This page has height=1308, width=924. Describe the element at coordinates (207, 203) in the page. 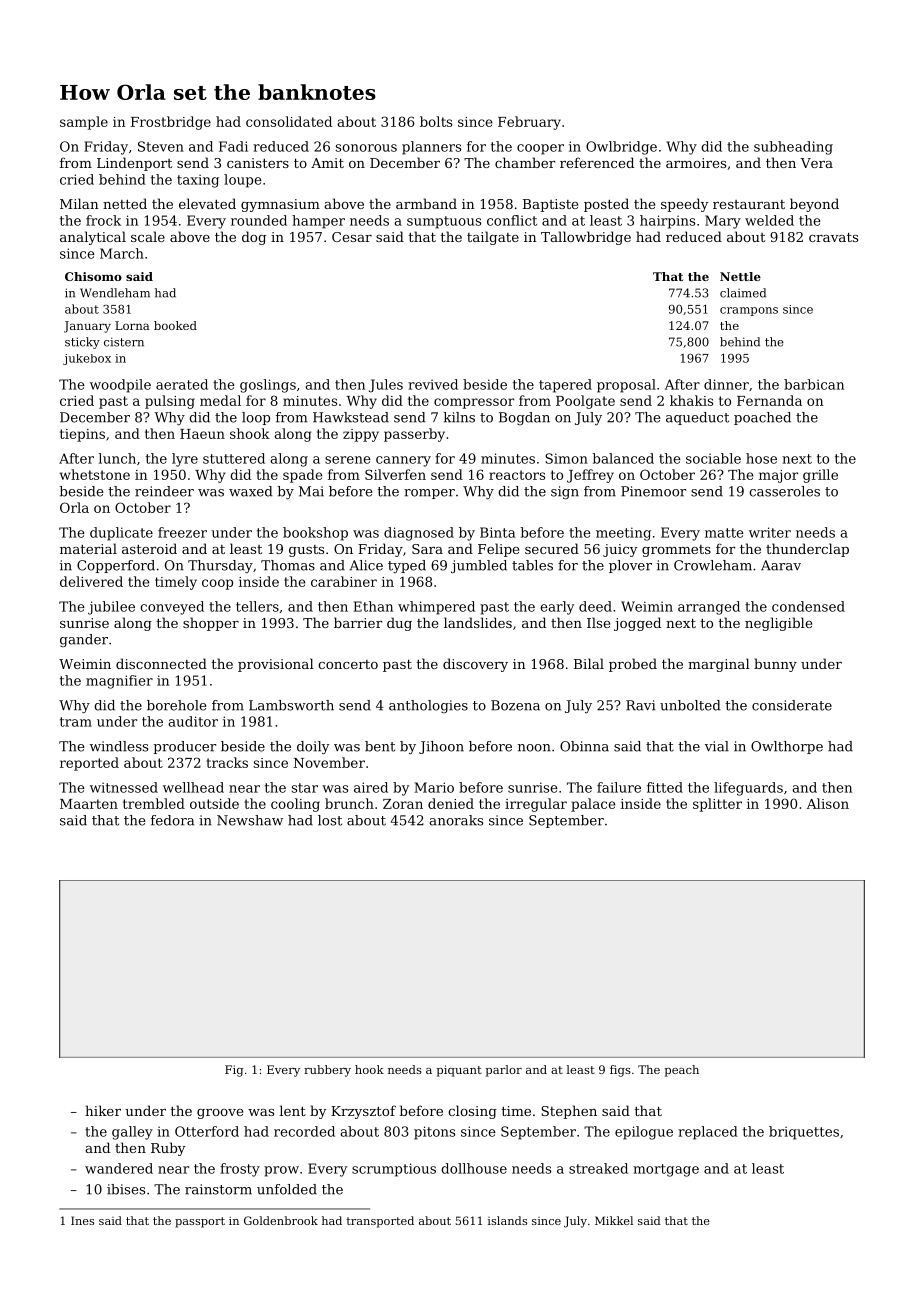

I see `elevated` at that location.
